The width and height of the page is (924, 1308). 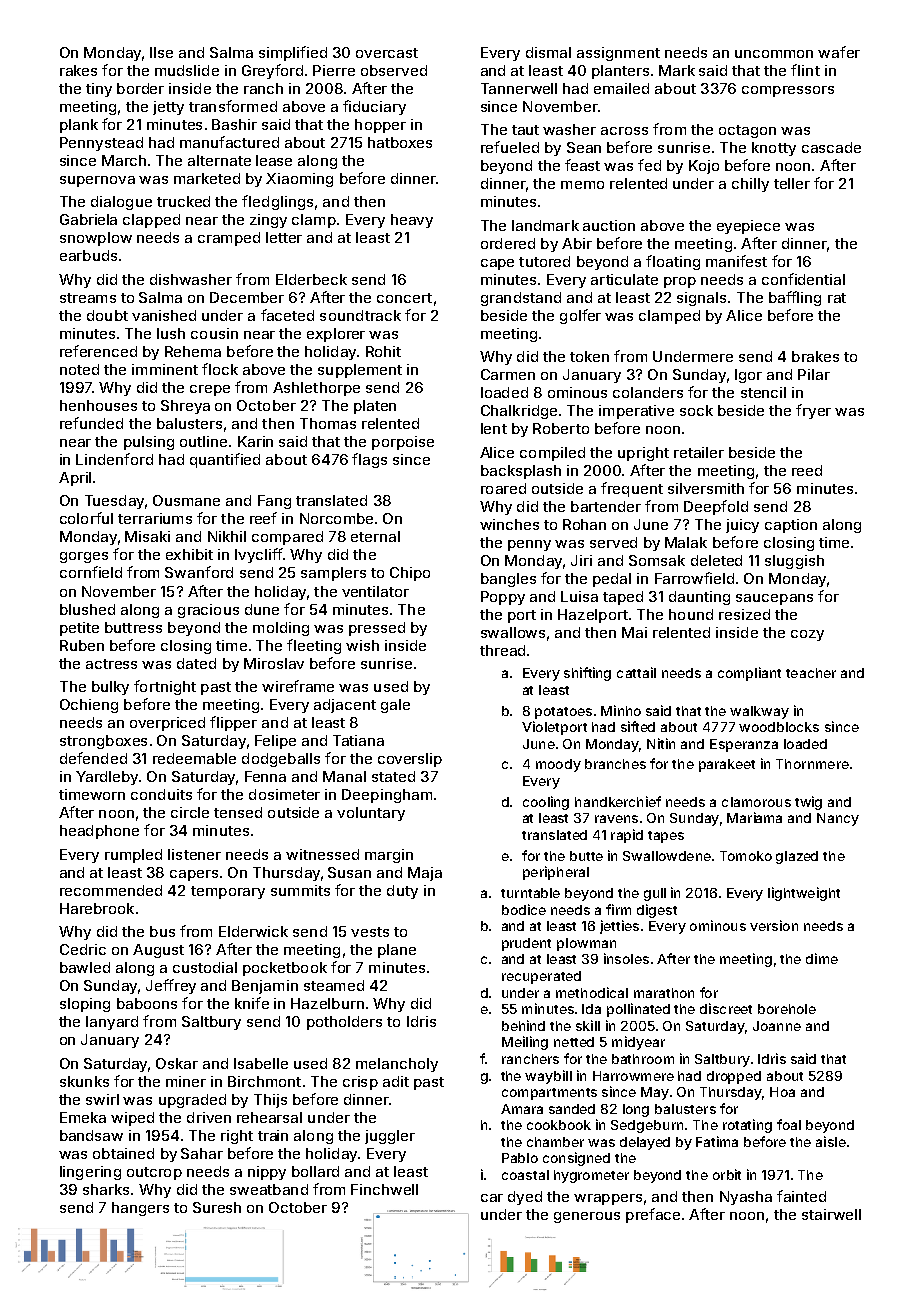 What do you see at coordinates (807, 635) in the page?
I see `cozy` at bounding box center [807, 635].
